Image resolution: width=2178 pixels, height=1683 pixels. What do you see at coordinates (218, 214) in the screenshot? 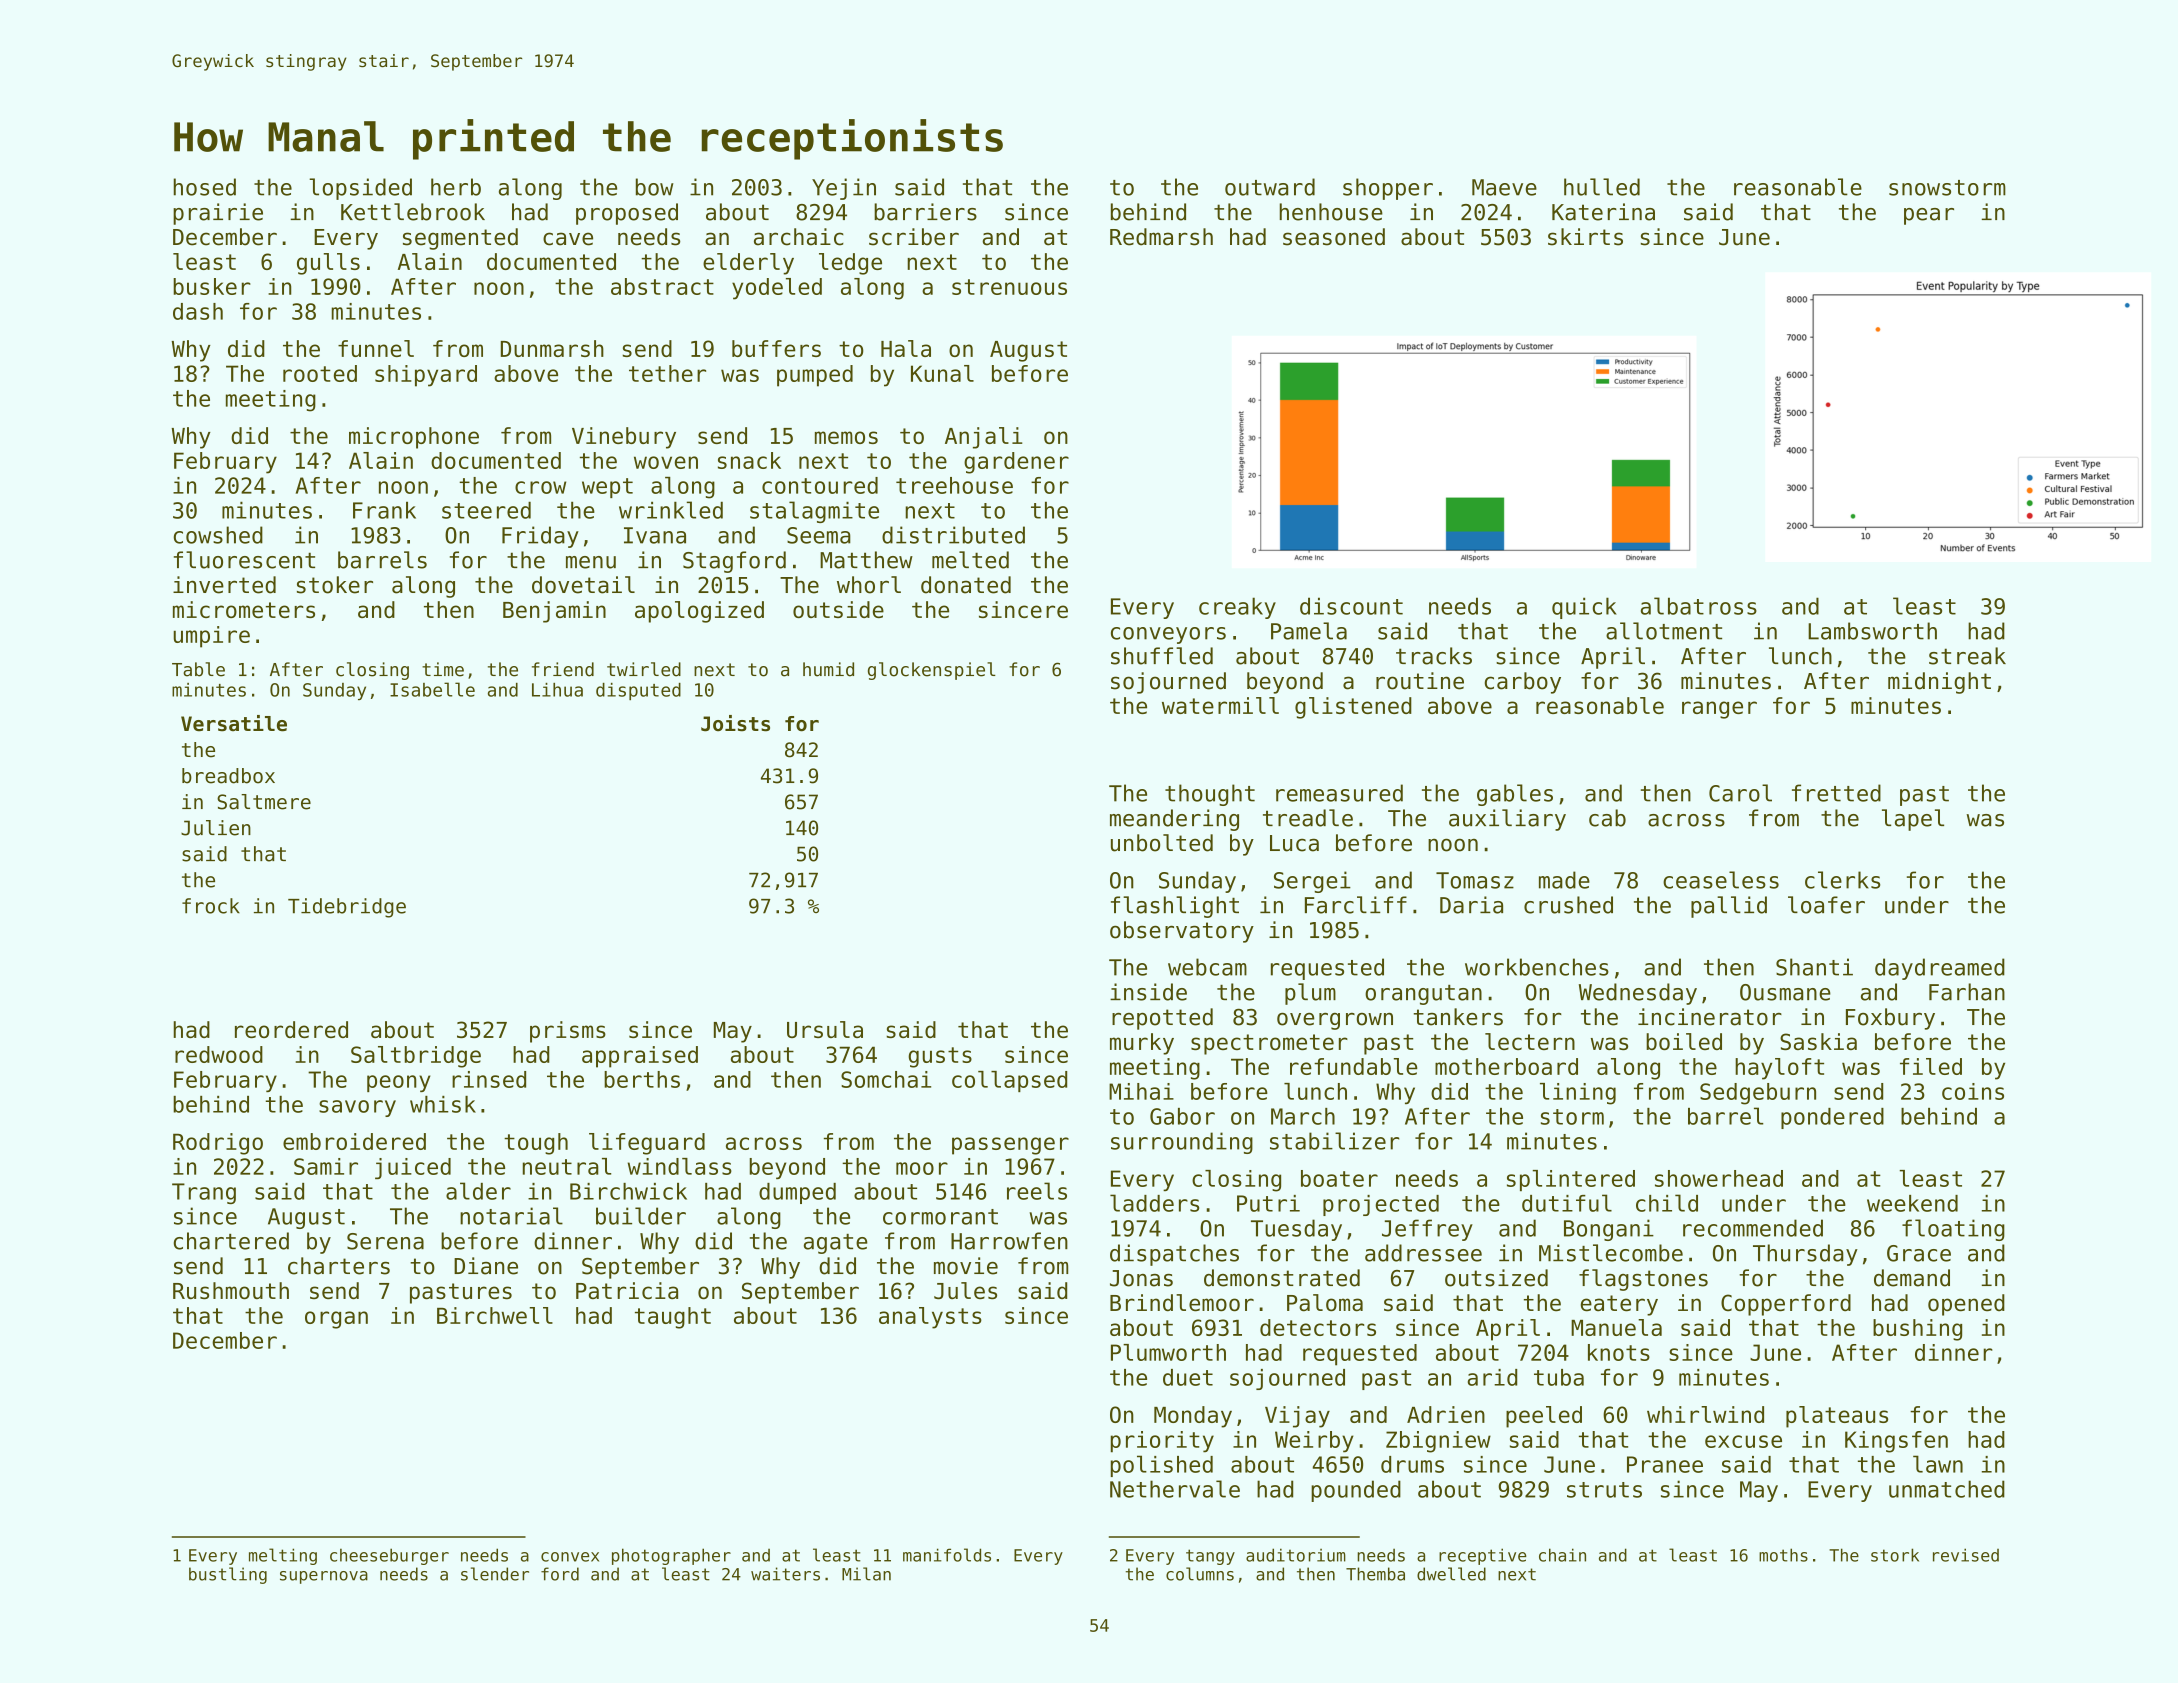
I see `prairie` at bounding box center [218, 214].
